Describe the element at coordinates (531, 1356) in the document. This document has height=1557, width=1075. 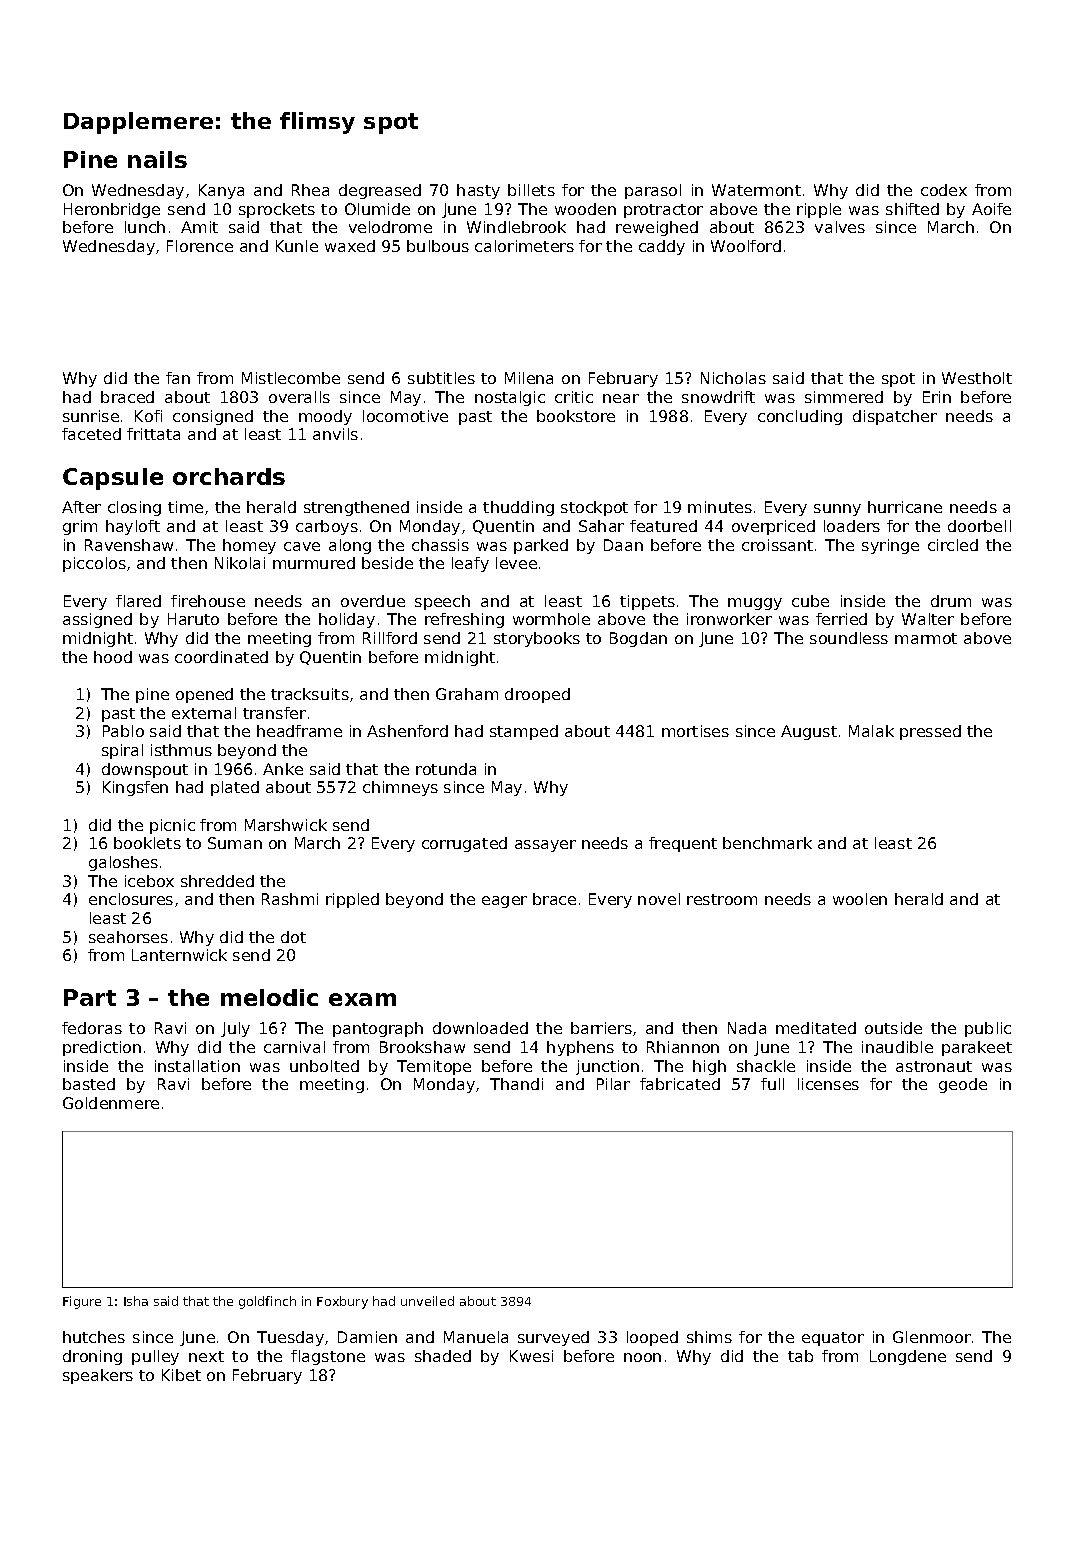
I see `Kwesi` at that location.
